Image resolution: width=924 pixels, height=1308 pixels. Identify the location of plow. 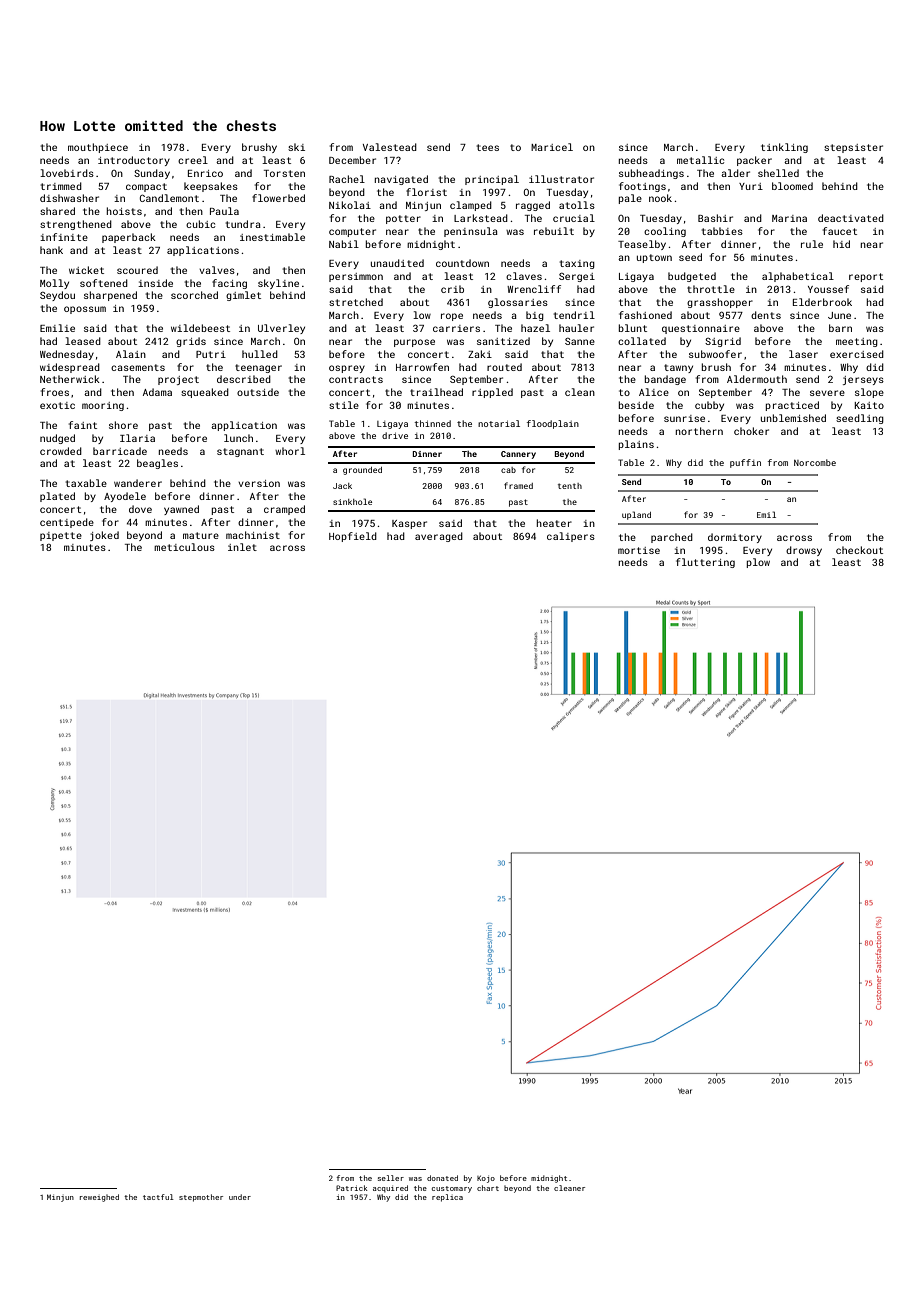
(758, 563).
